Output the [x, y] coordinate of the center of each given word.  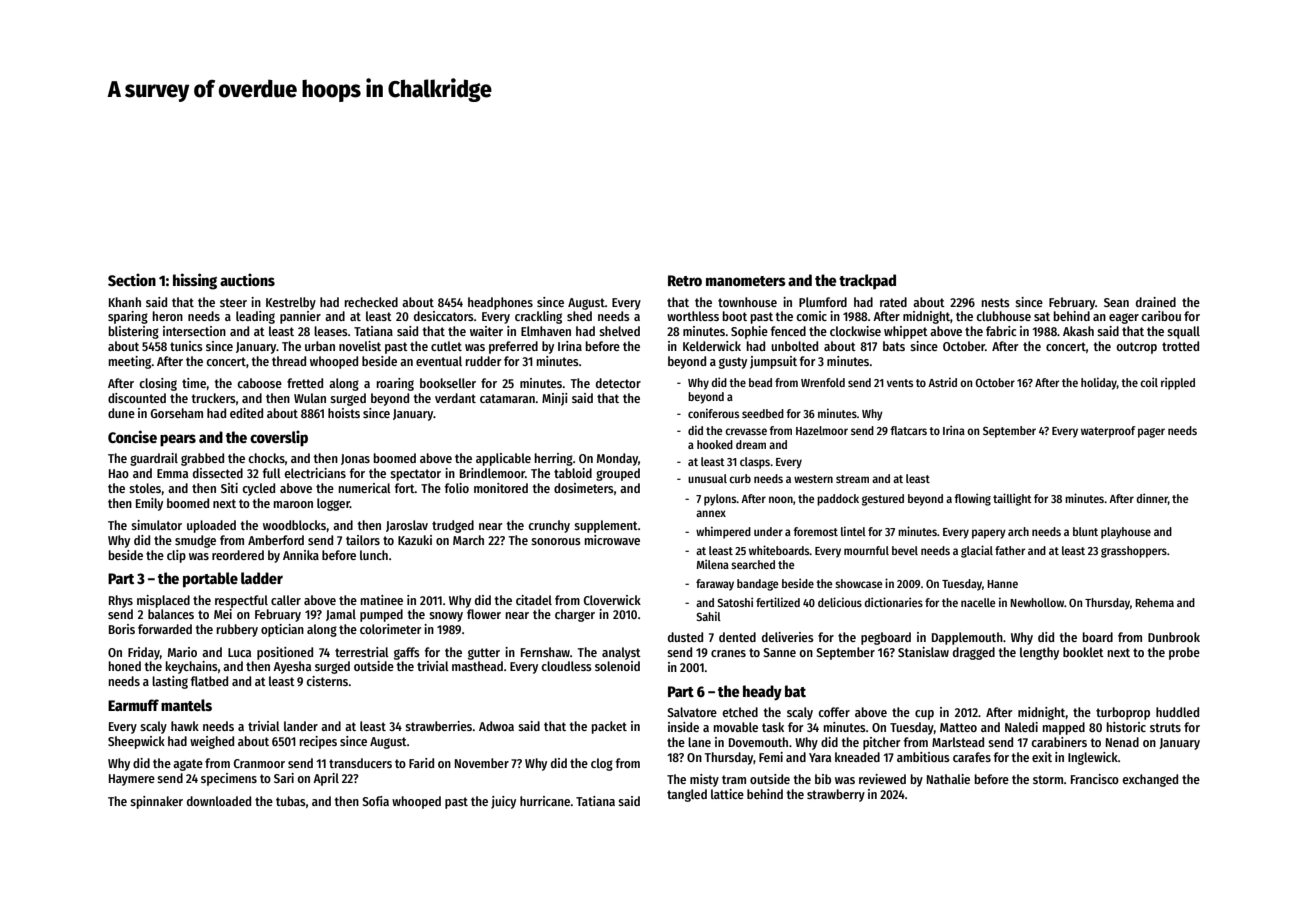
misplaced [163, 601]
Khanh [125, 302]
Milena [713, 564]
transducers [360, 763]
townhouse [747, 302]
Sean [1116, 302]
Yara [820, 757]
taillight [1012, 499]
